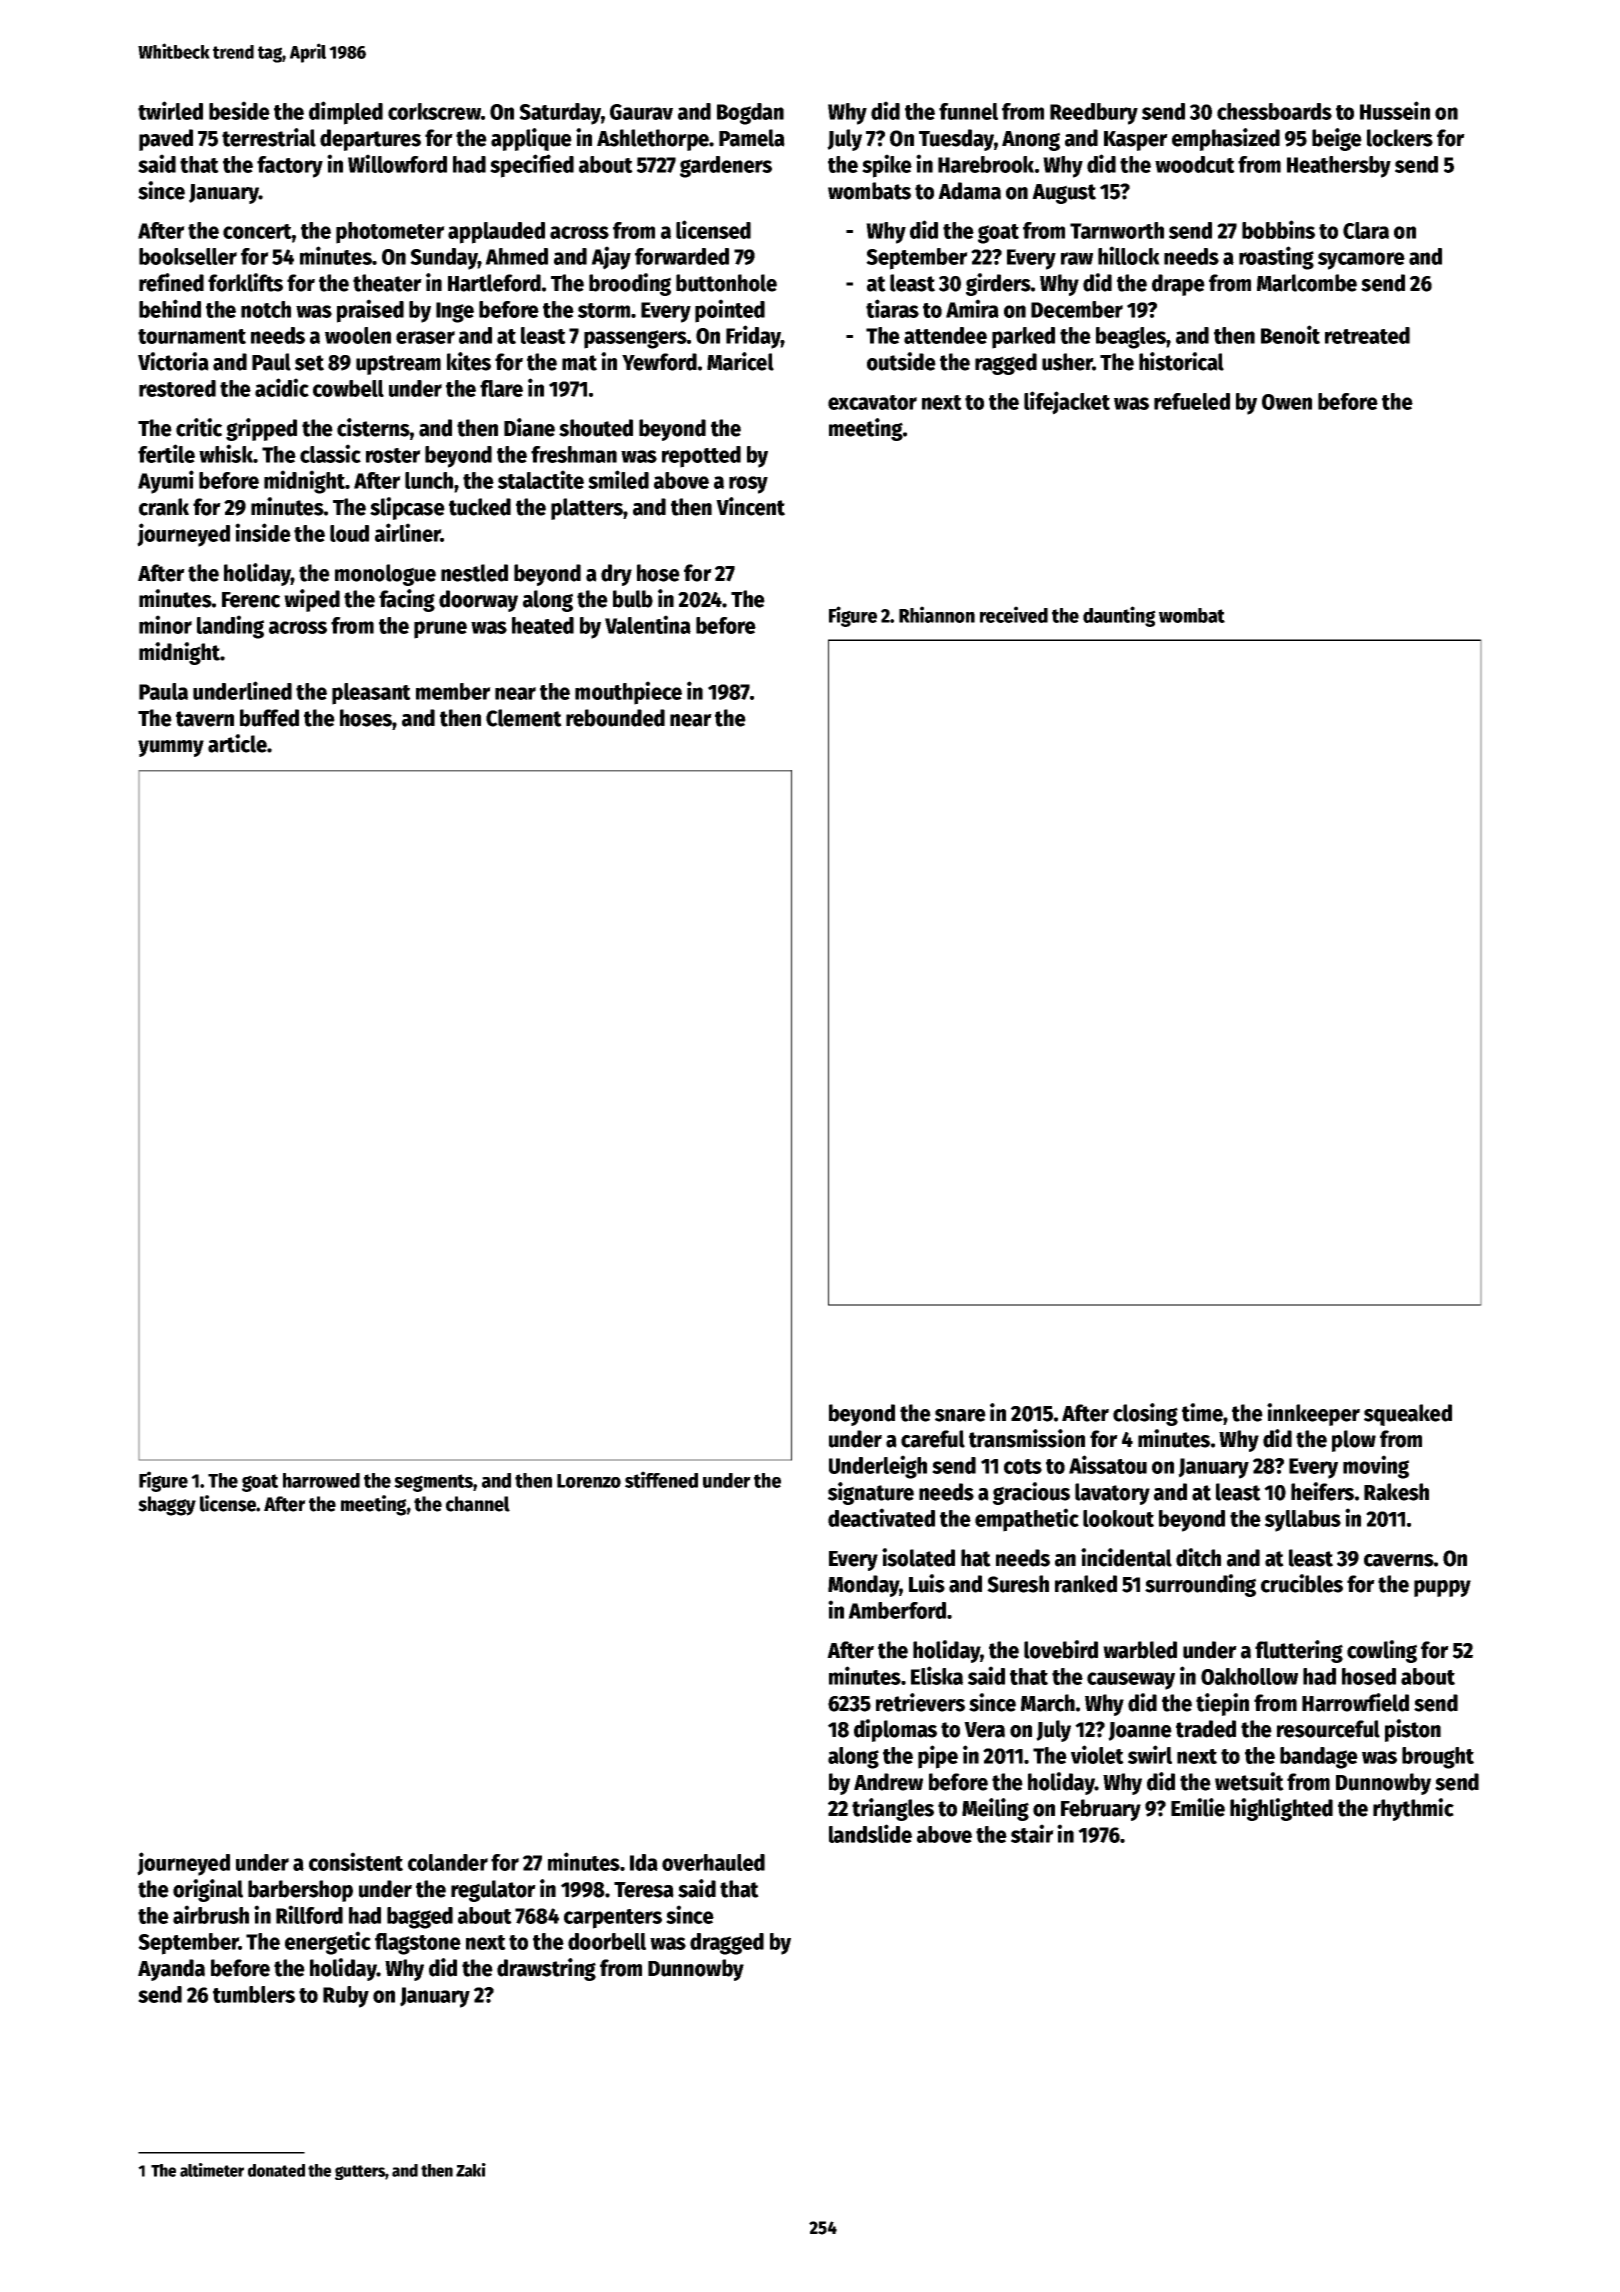 This document has height=2292, width=1620. Describe the element at coordinates (170, 110) in the document. I see `twirled` at that location.
